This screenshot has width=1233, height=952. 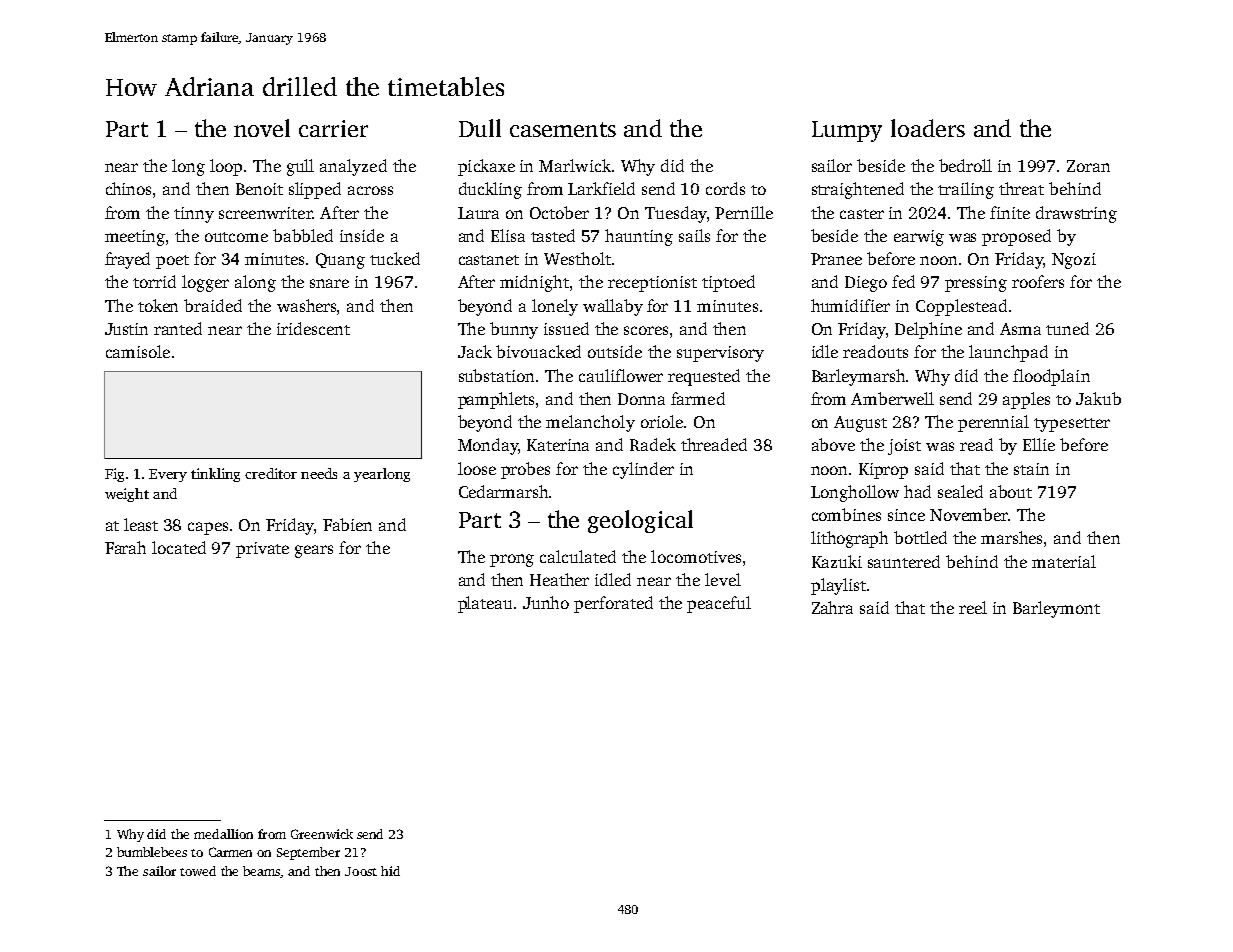 What do you see at coordinates (262, 550) in the screenshot?
I see `private` at bounding box center [262, 550].
